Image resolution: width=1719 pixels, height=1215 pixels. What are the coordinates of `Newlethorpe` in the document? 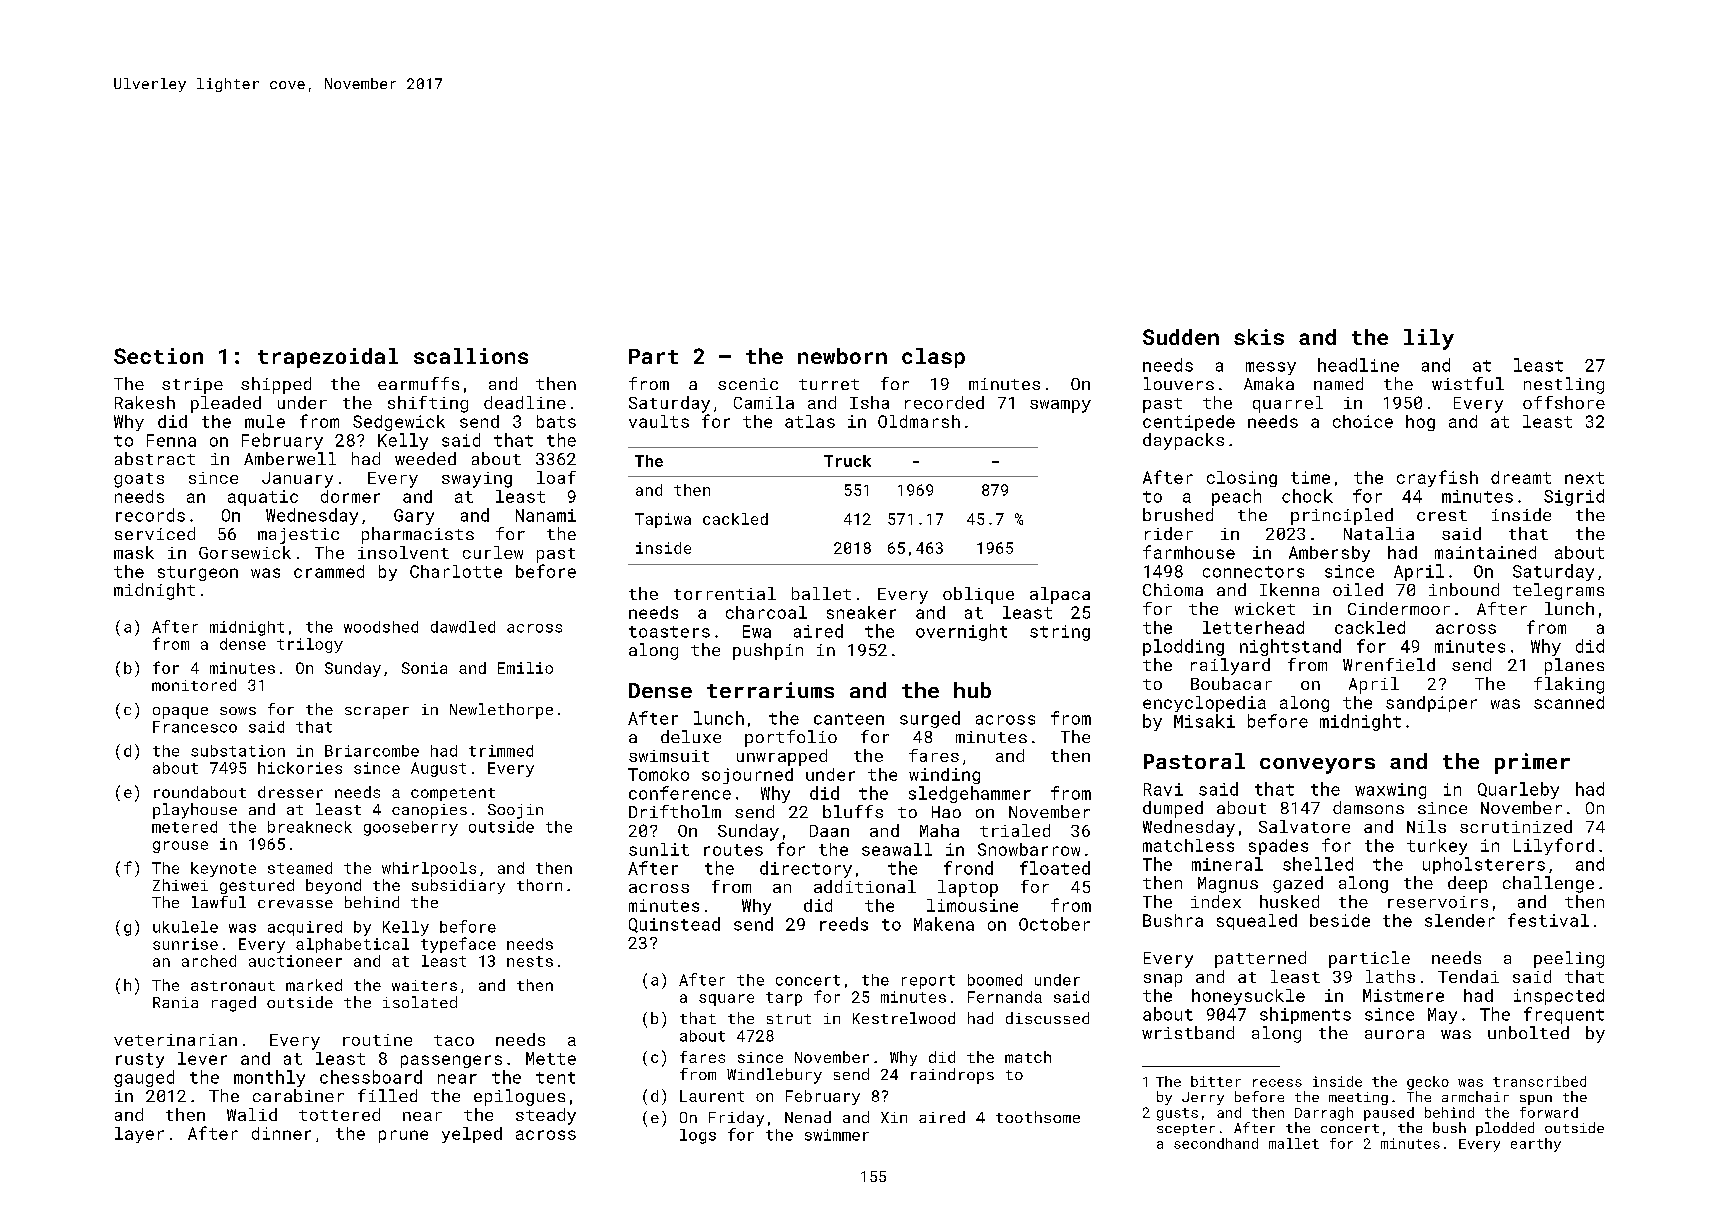 It's located at (501, 711).
